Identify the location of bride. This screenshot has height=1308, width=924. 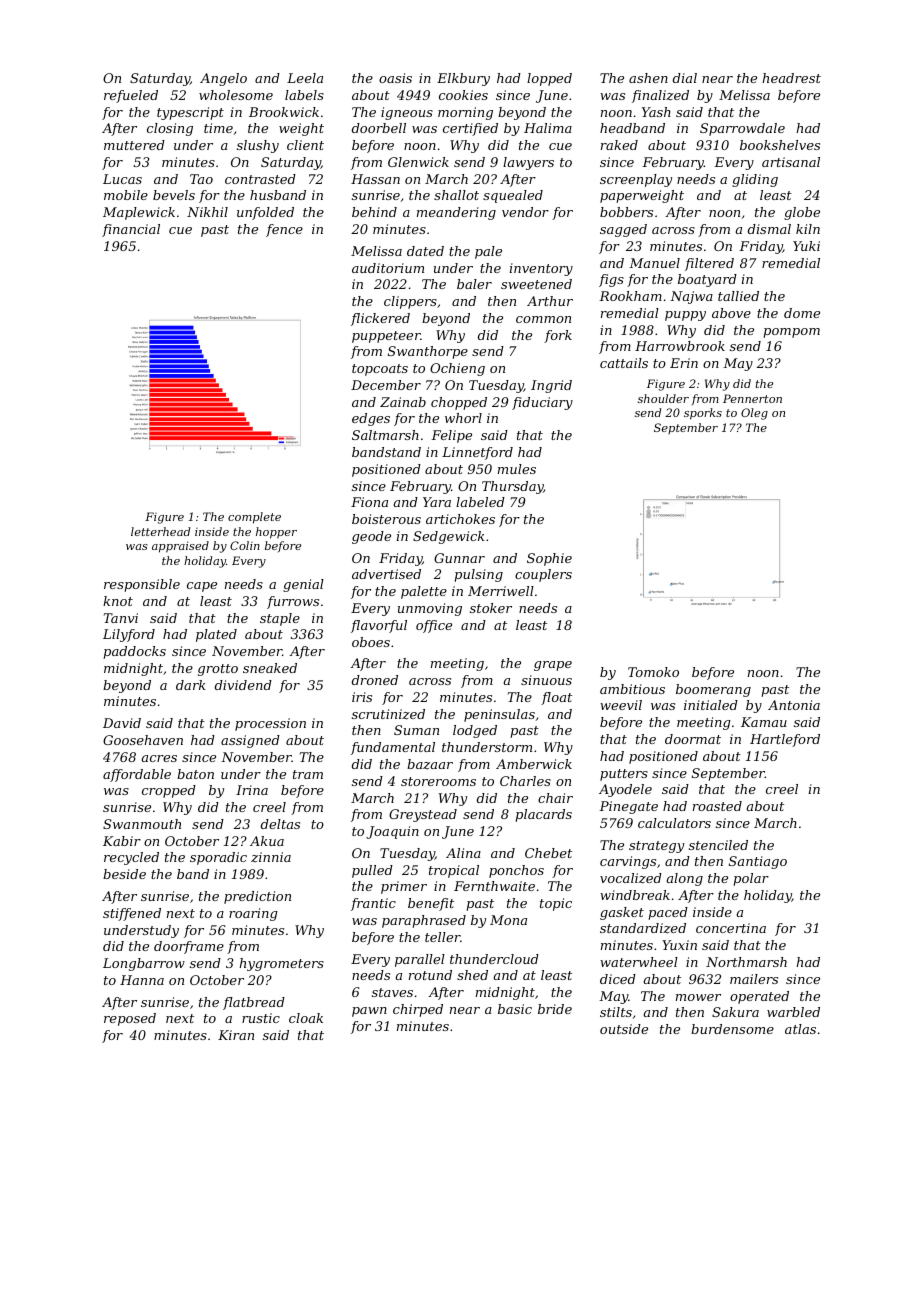
(555, 1009).
